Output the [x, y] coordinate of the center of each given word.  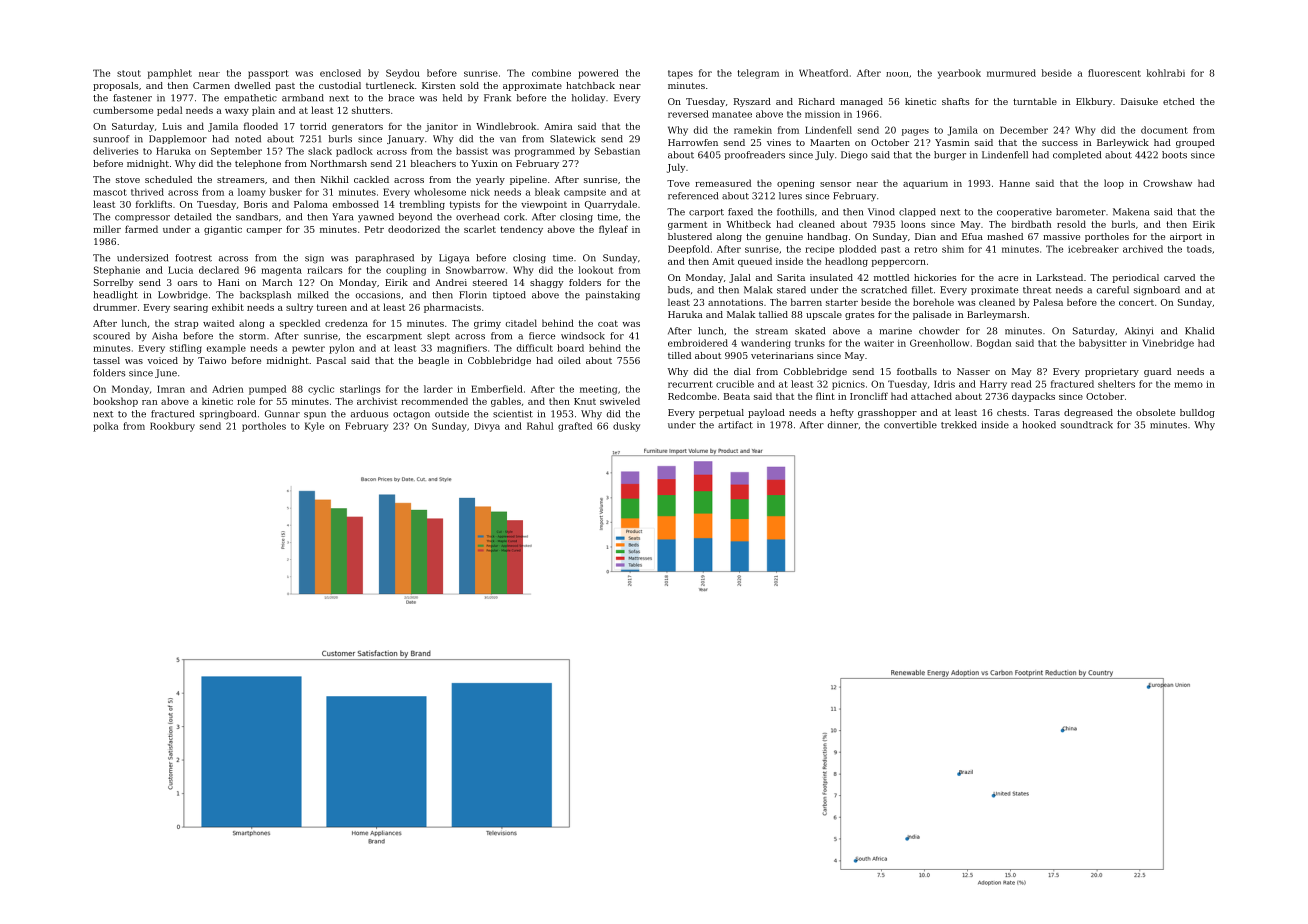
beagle [433, 361]
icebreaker [1093, 249]
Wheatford [823, 73]
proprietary [1112, 372]
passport [268, 74]
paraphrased [384, 258]
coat [608, 323]
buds [679, 290]
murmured [1011, 73]
